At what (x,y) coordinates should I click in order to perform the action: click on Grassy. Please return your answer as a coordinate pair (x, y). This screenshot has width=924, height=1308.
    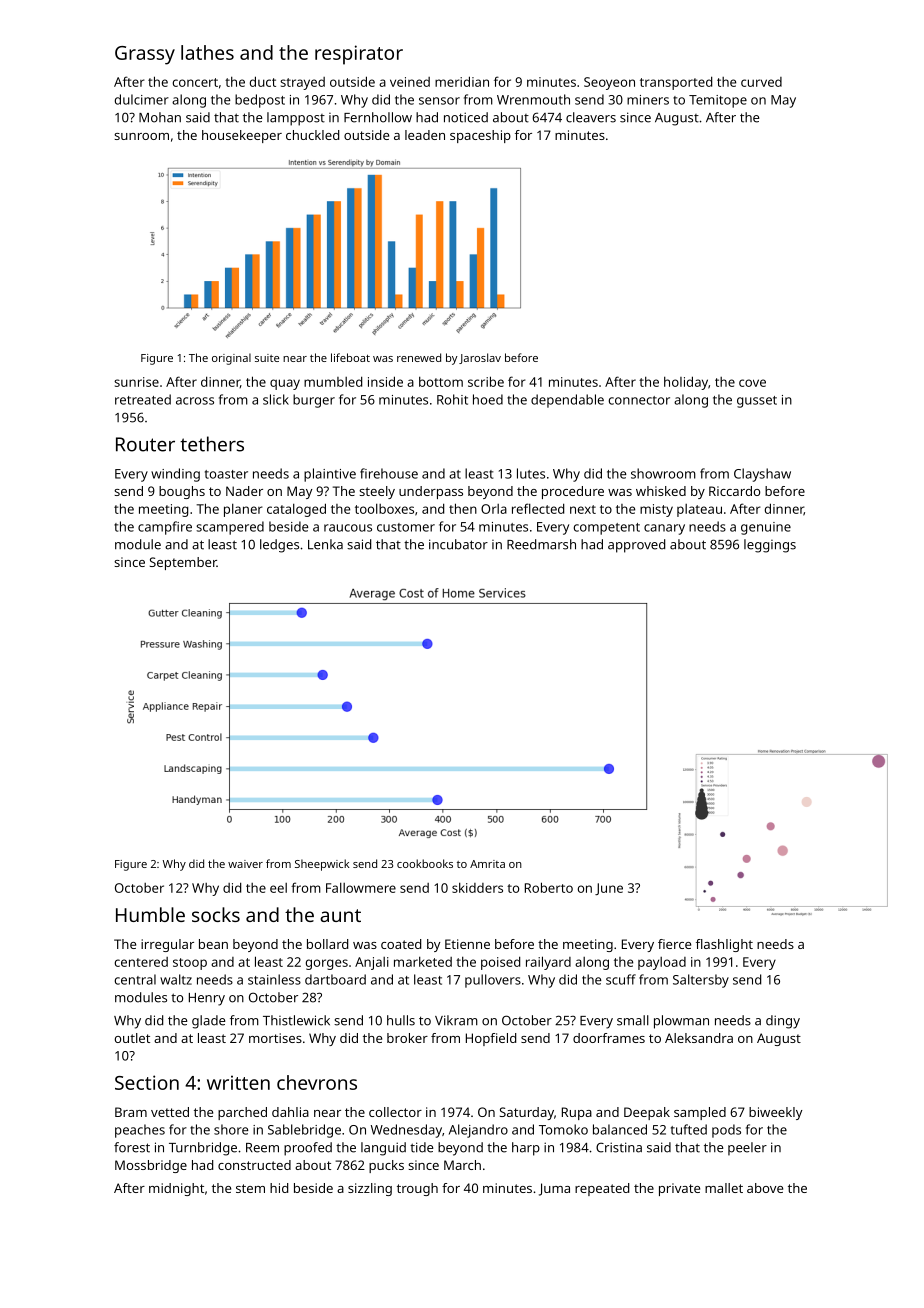
    Looking at the image, I should click on (145, 55).
